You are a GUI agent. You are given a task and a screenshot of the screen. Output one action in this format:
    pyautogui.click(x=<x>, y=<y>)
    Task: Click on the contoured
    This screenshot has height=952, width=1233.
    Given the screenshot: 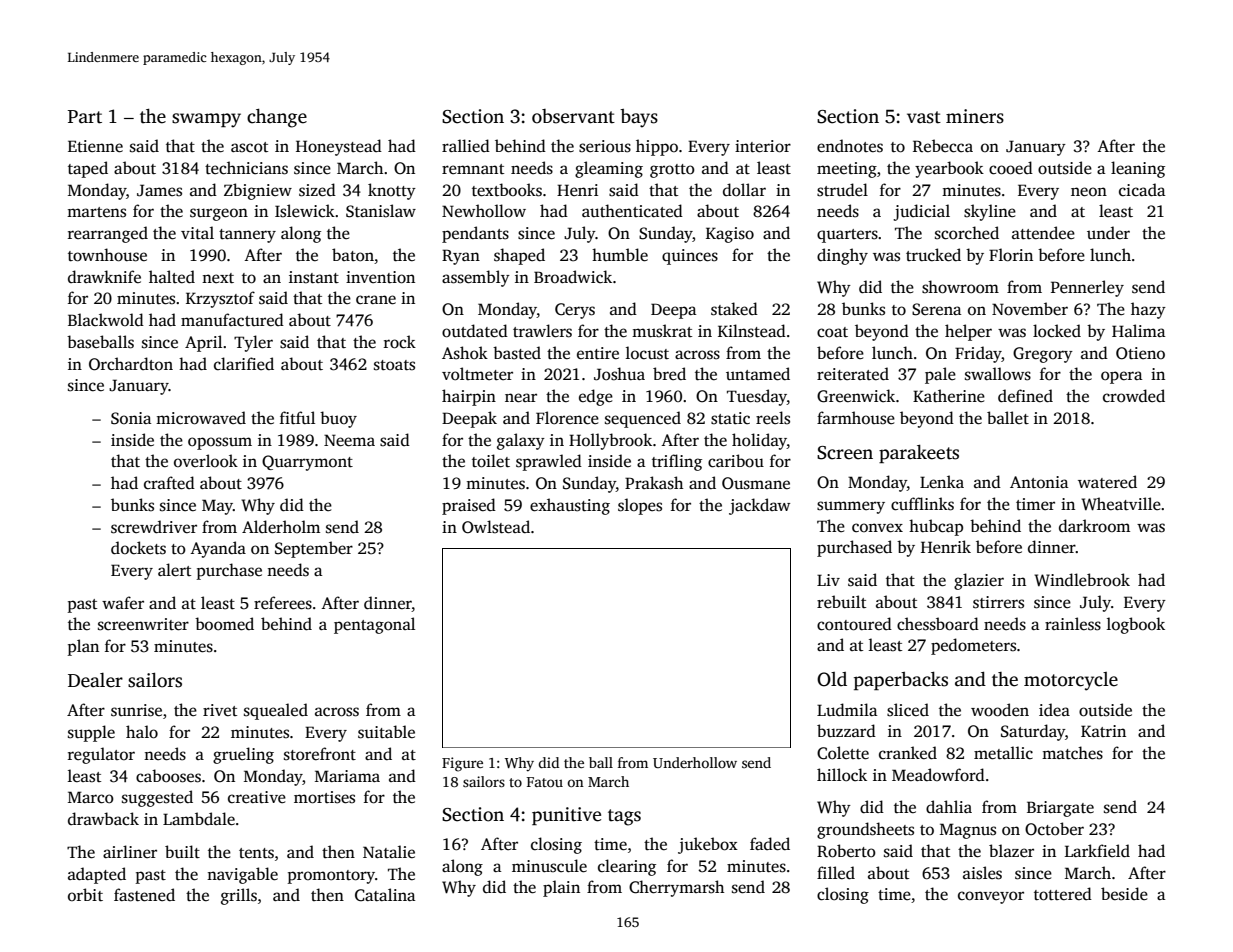 What is the action you would take?
    pyautogui.click(x=854, y=624)
